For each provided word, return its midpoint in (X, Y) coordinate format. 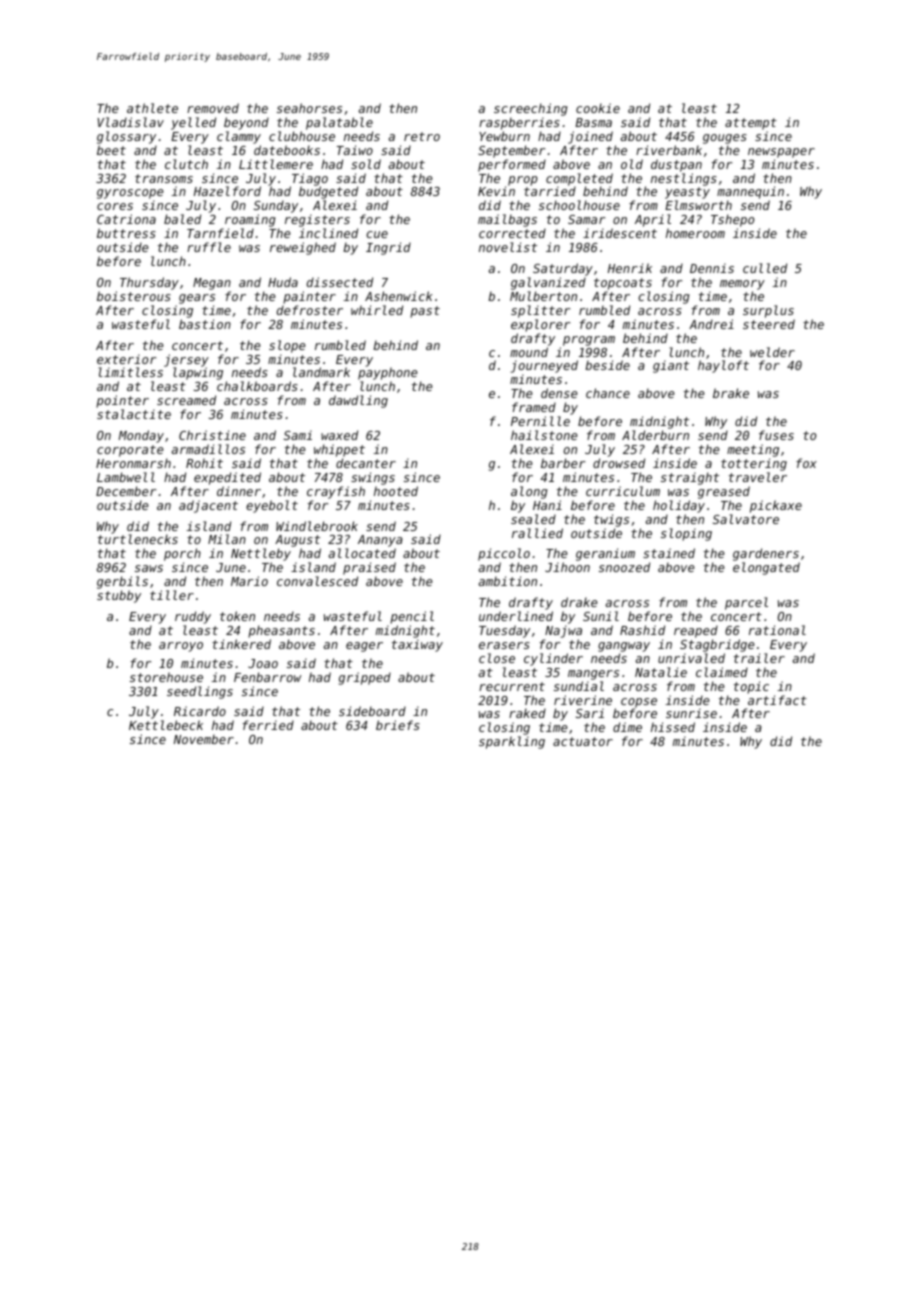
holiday (679, 506)
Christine (212, 435)
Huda (283, 282)
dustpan (676, 165)
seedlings (200, 692)
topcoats (623, 284)
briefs (398, 725)
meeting (753, 450)
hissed (673, 727)
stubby (119, 596)
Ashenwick (399, 296)
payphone (388, 374)
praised (369, 568)
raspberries (519, 123)
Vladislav (131, 122)
